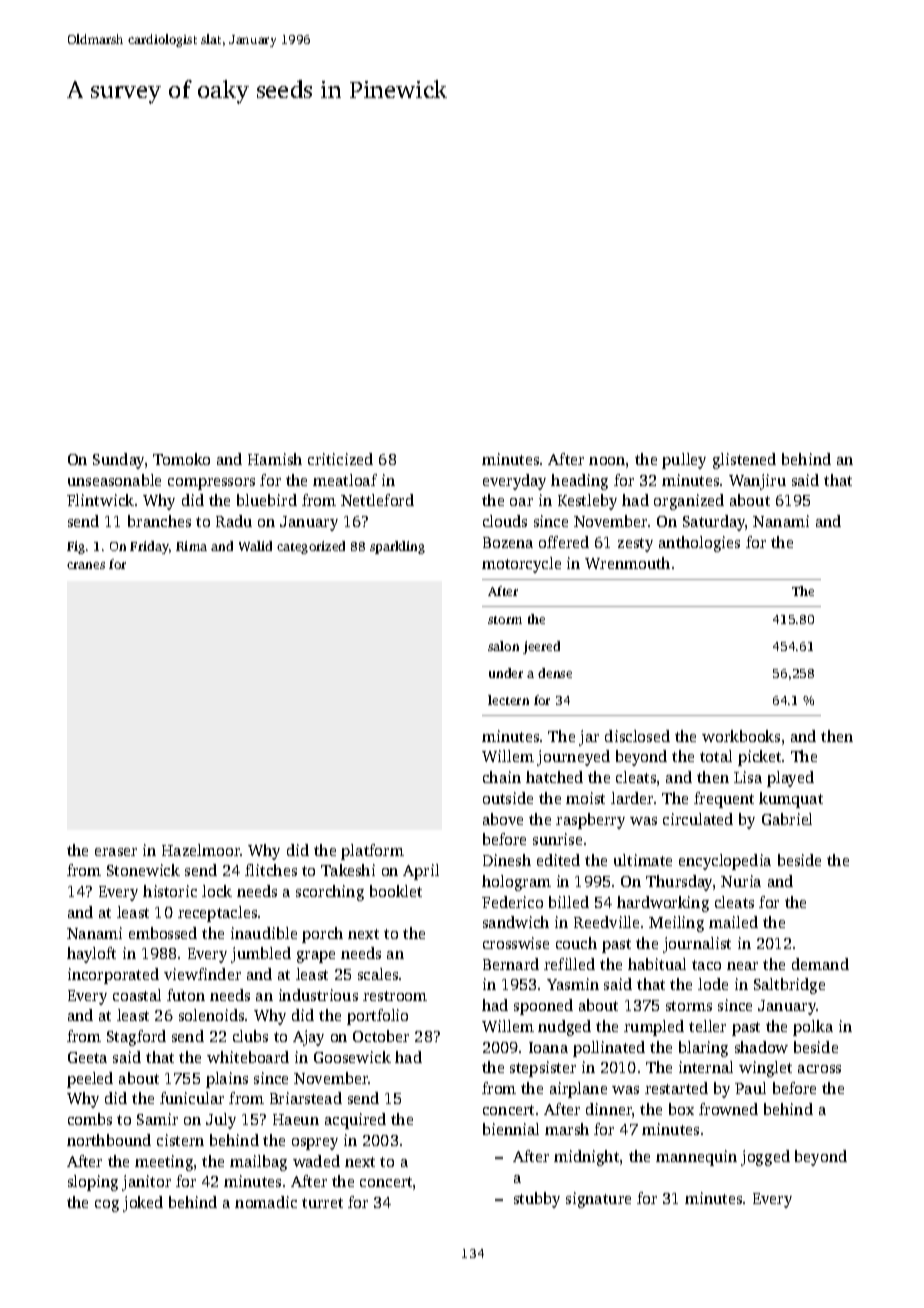 This screenshot has height=1308, width=924. What do you see at coordinates (255, 546) in the screenshot?
I see `Walid` at bounding box center [255, 546].
